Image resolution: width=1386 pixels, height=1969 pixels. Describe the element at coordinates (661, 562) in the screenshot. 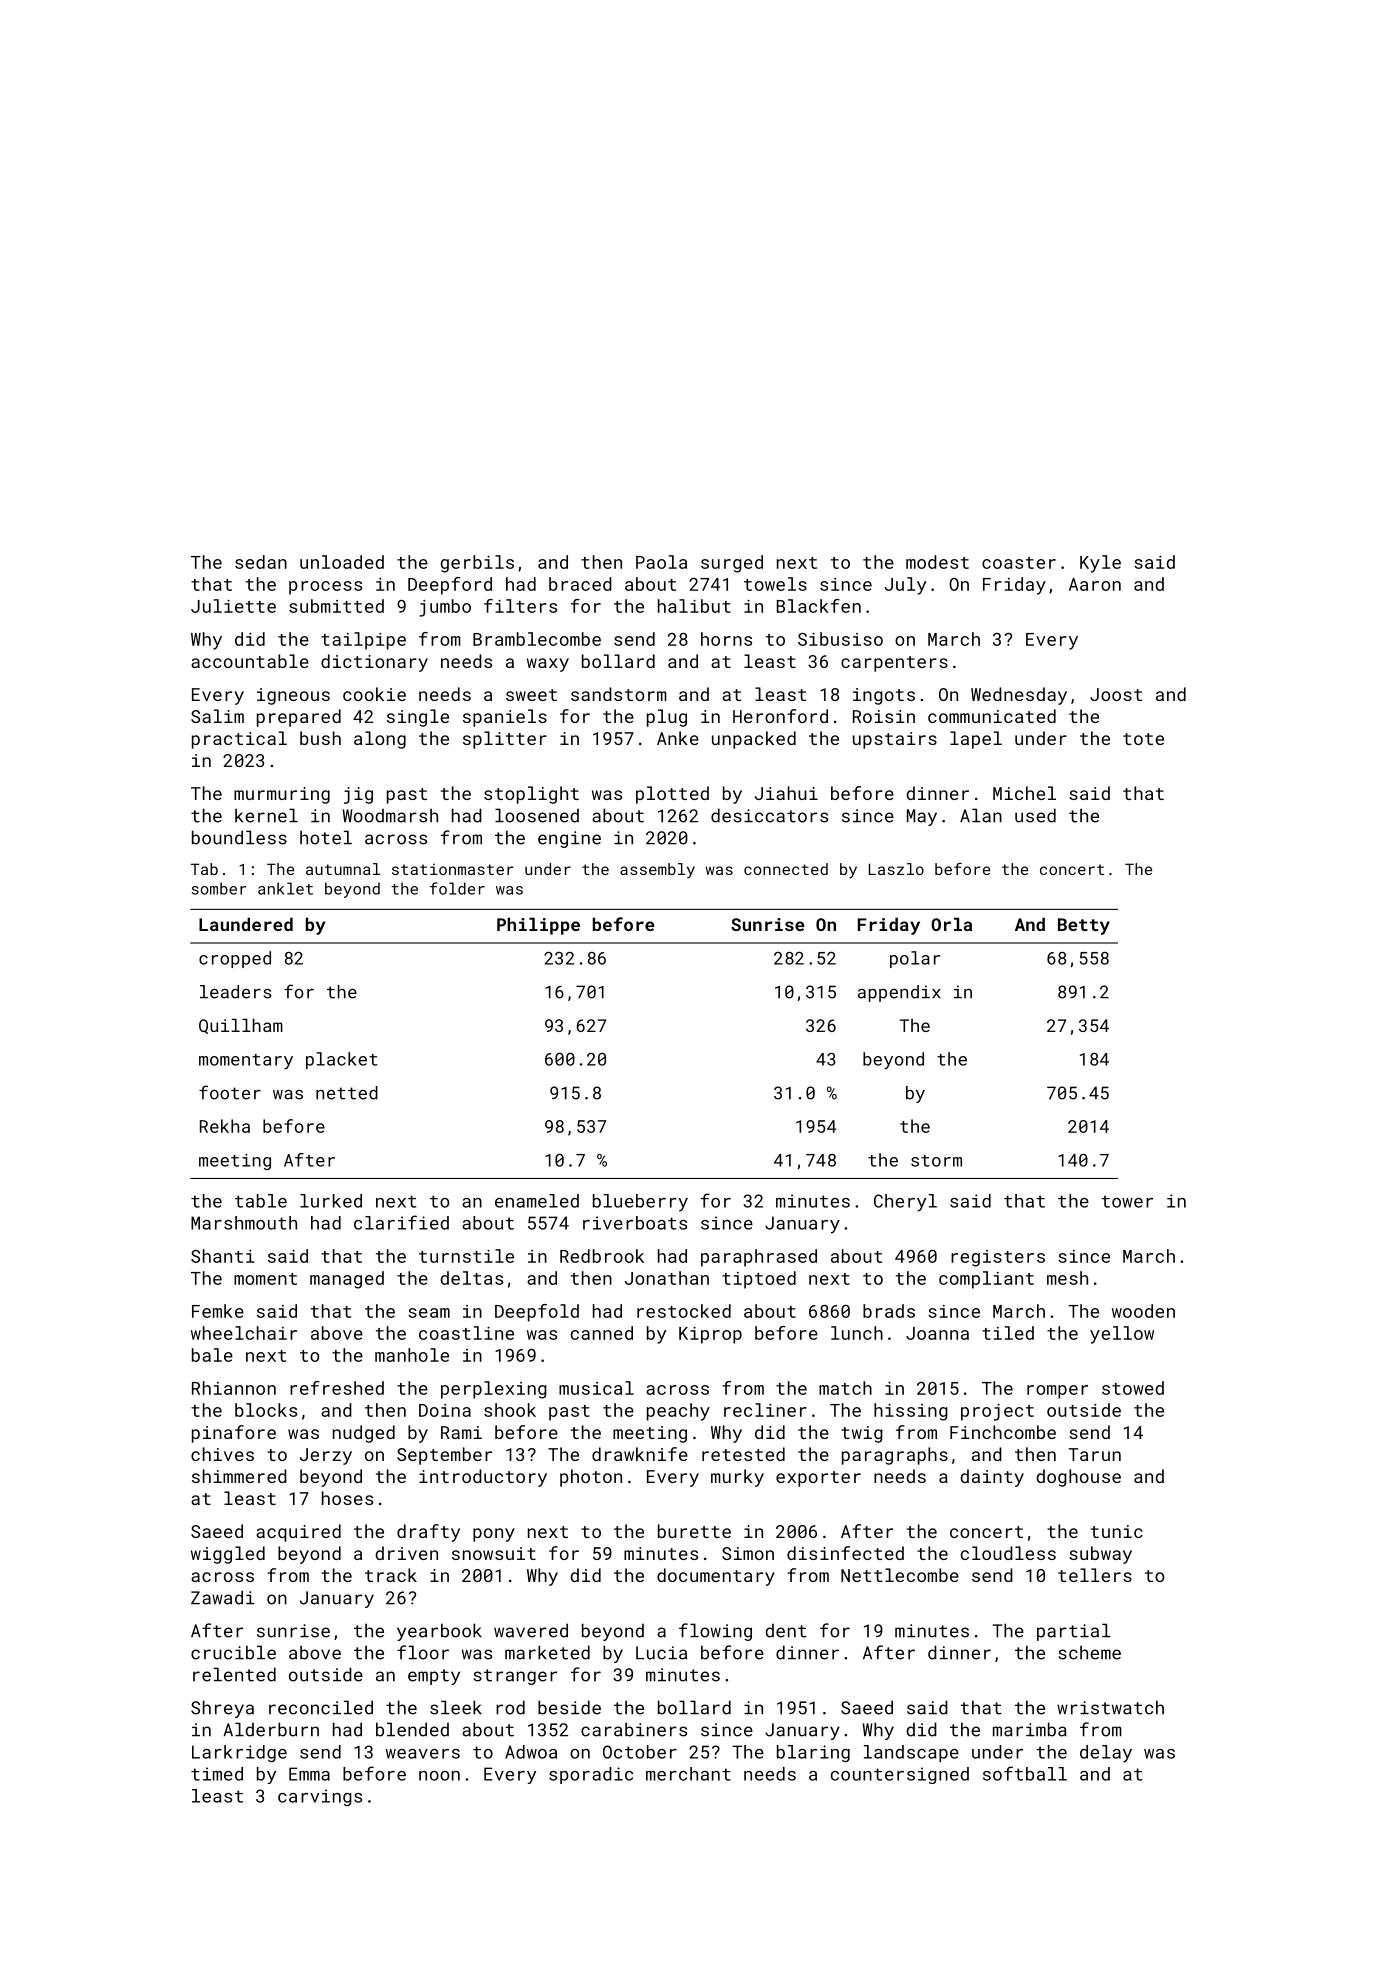

I see `Paola` at that location.
